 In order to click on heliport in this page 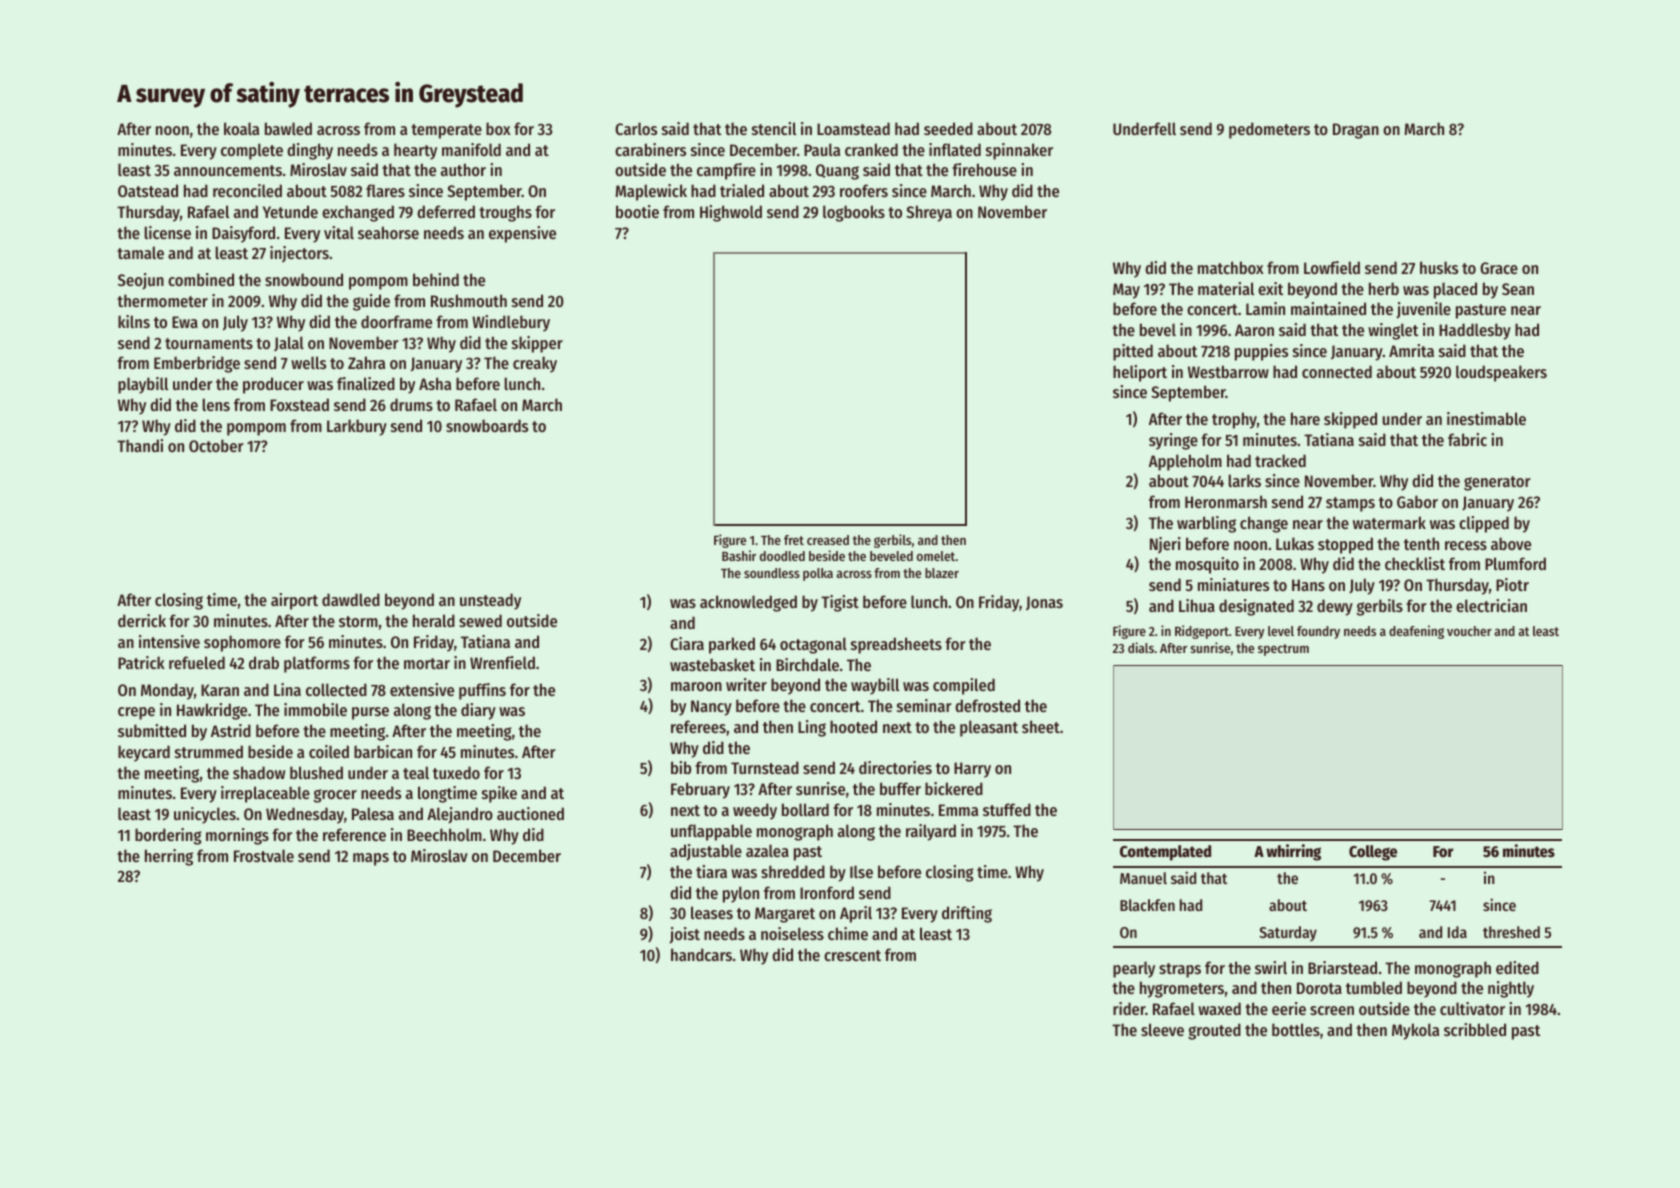, I will do `click(1140, 373)`.
